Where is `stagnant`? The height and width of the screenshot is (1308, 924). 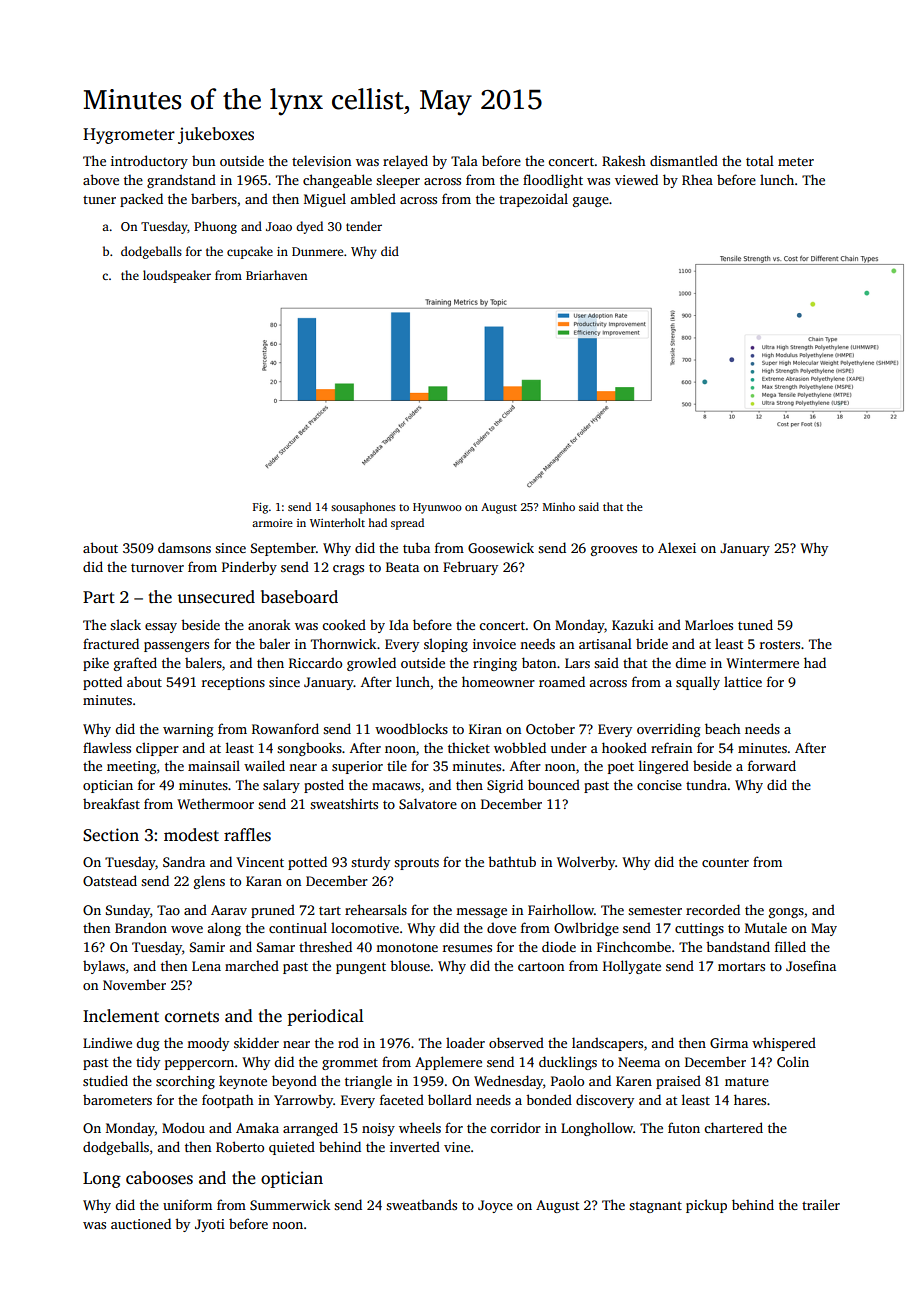
stagnant is located at coordinates (655, 1207).
